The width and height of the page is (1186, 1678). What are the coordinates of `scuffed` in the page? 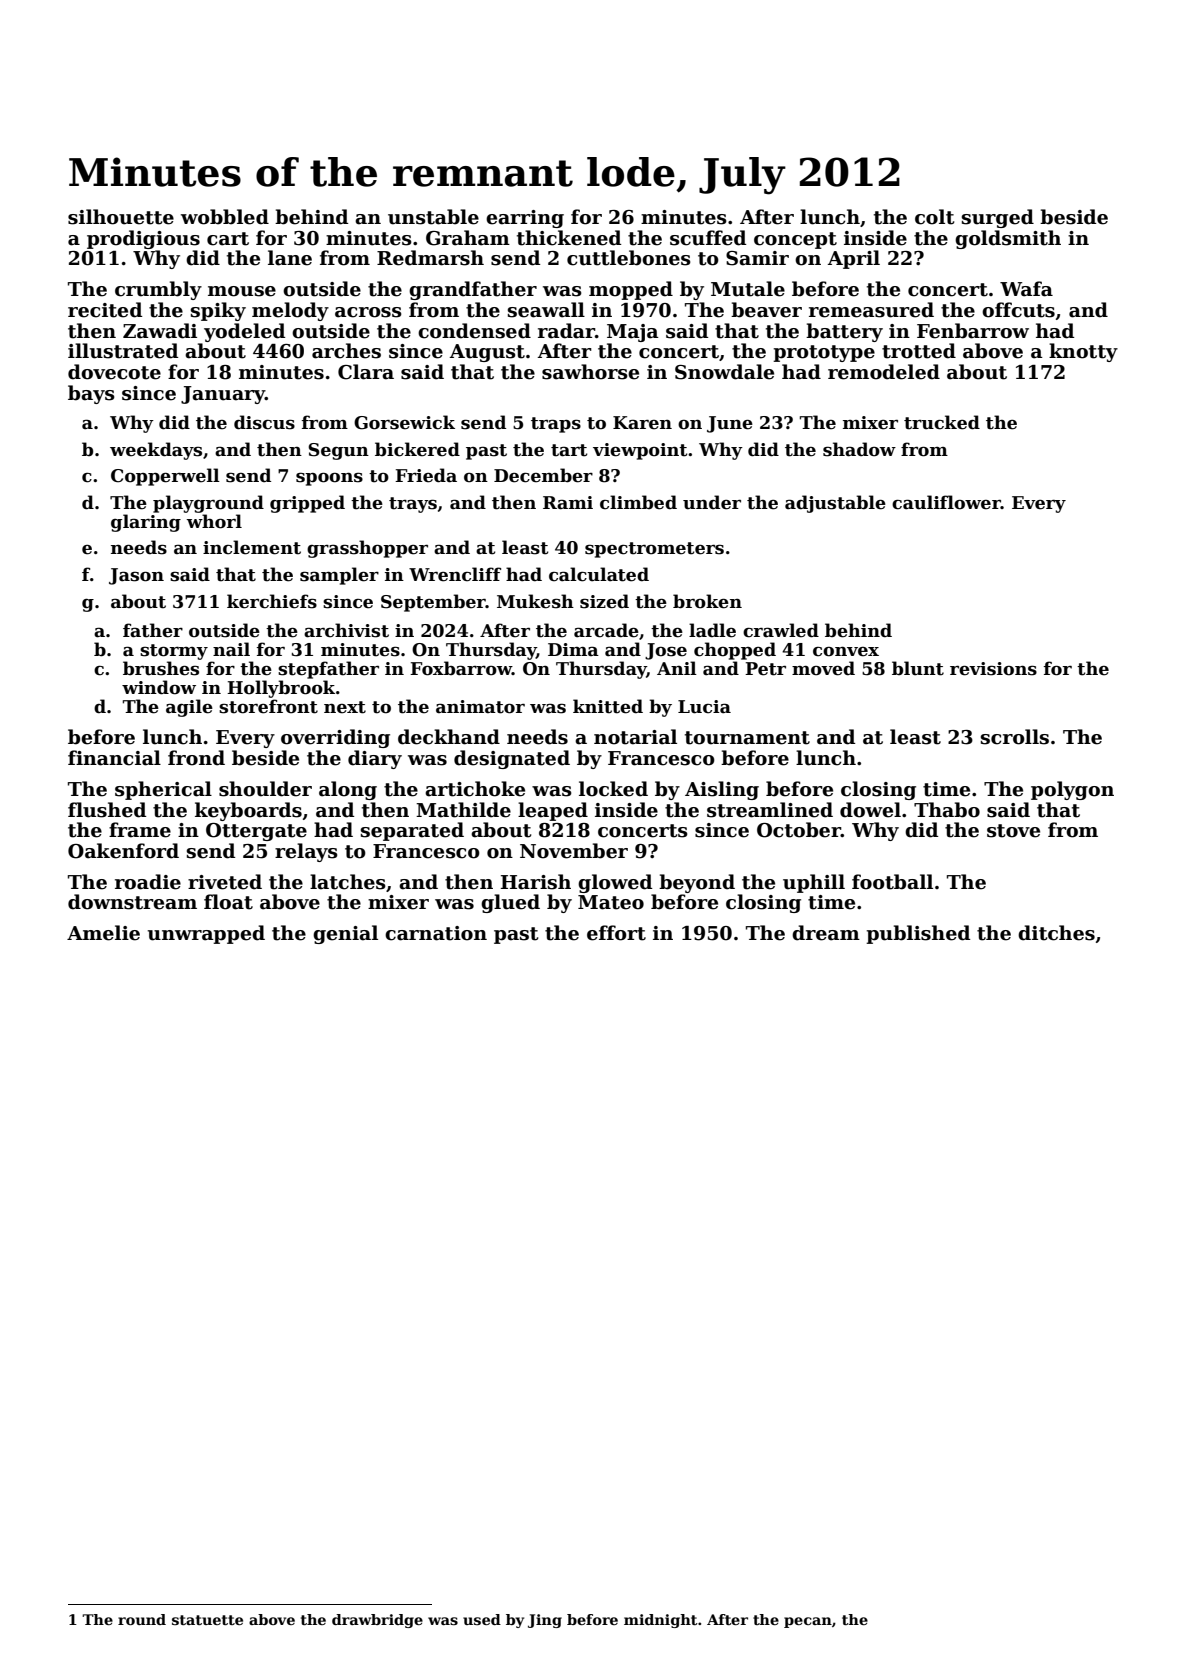 It's located at (708, 238).
